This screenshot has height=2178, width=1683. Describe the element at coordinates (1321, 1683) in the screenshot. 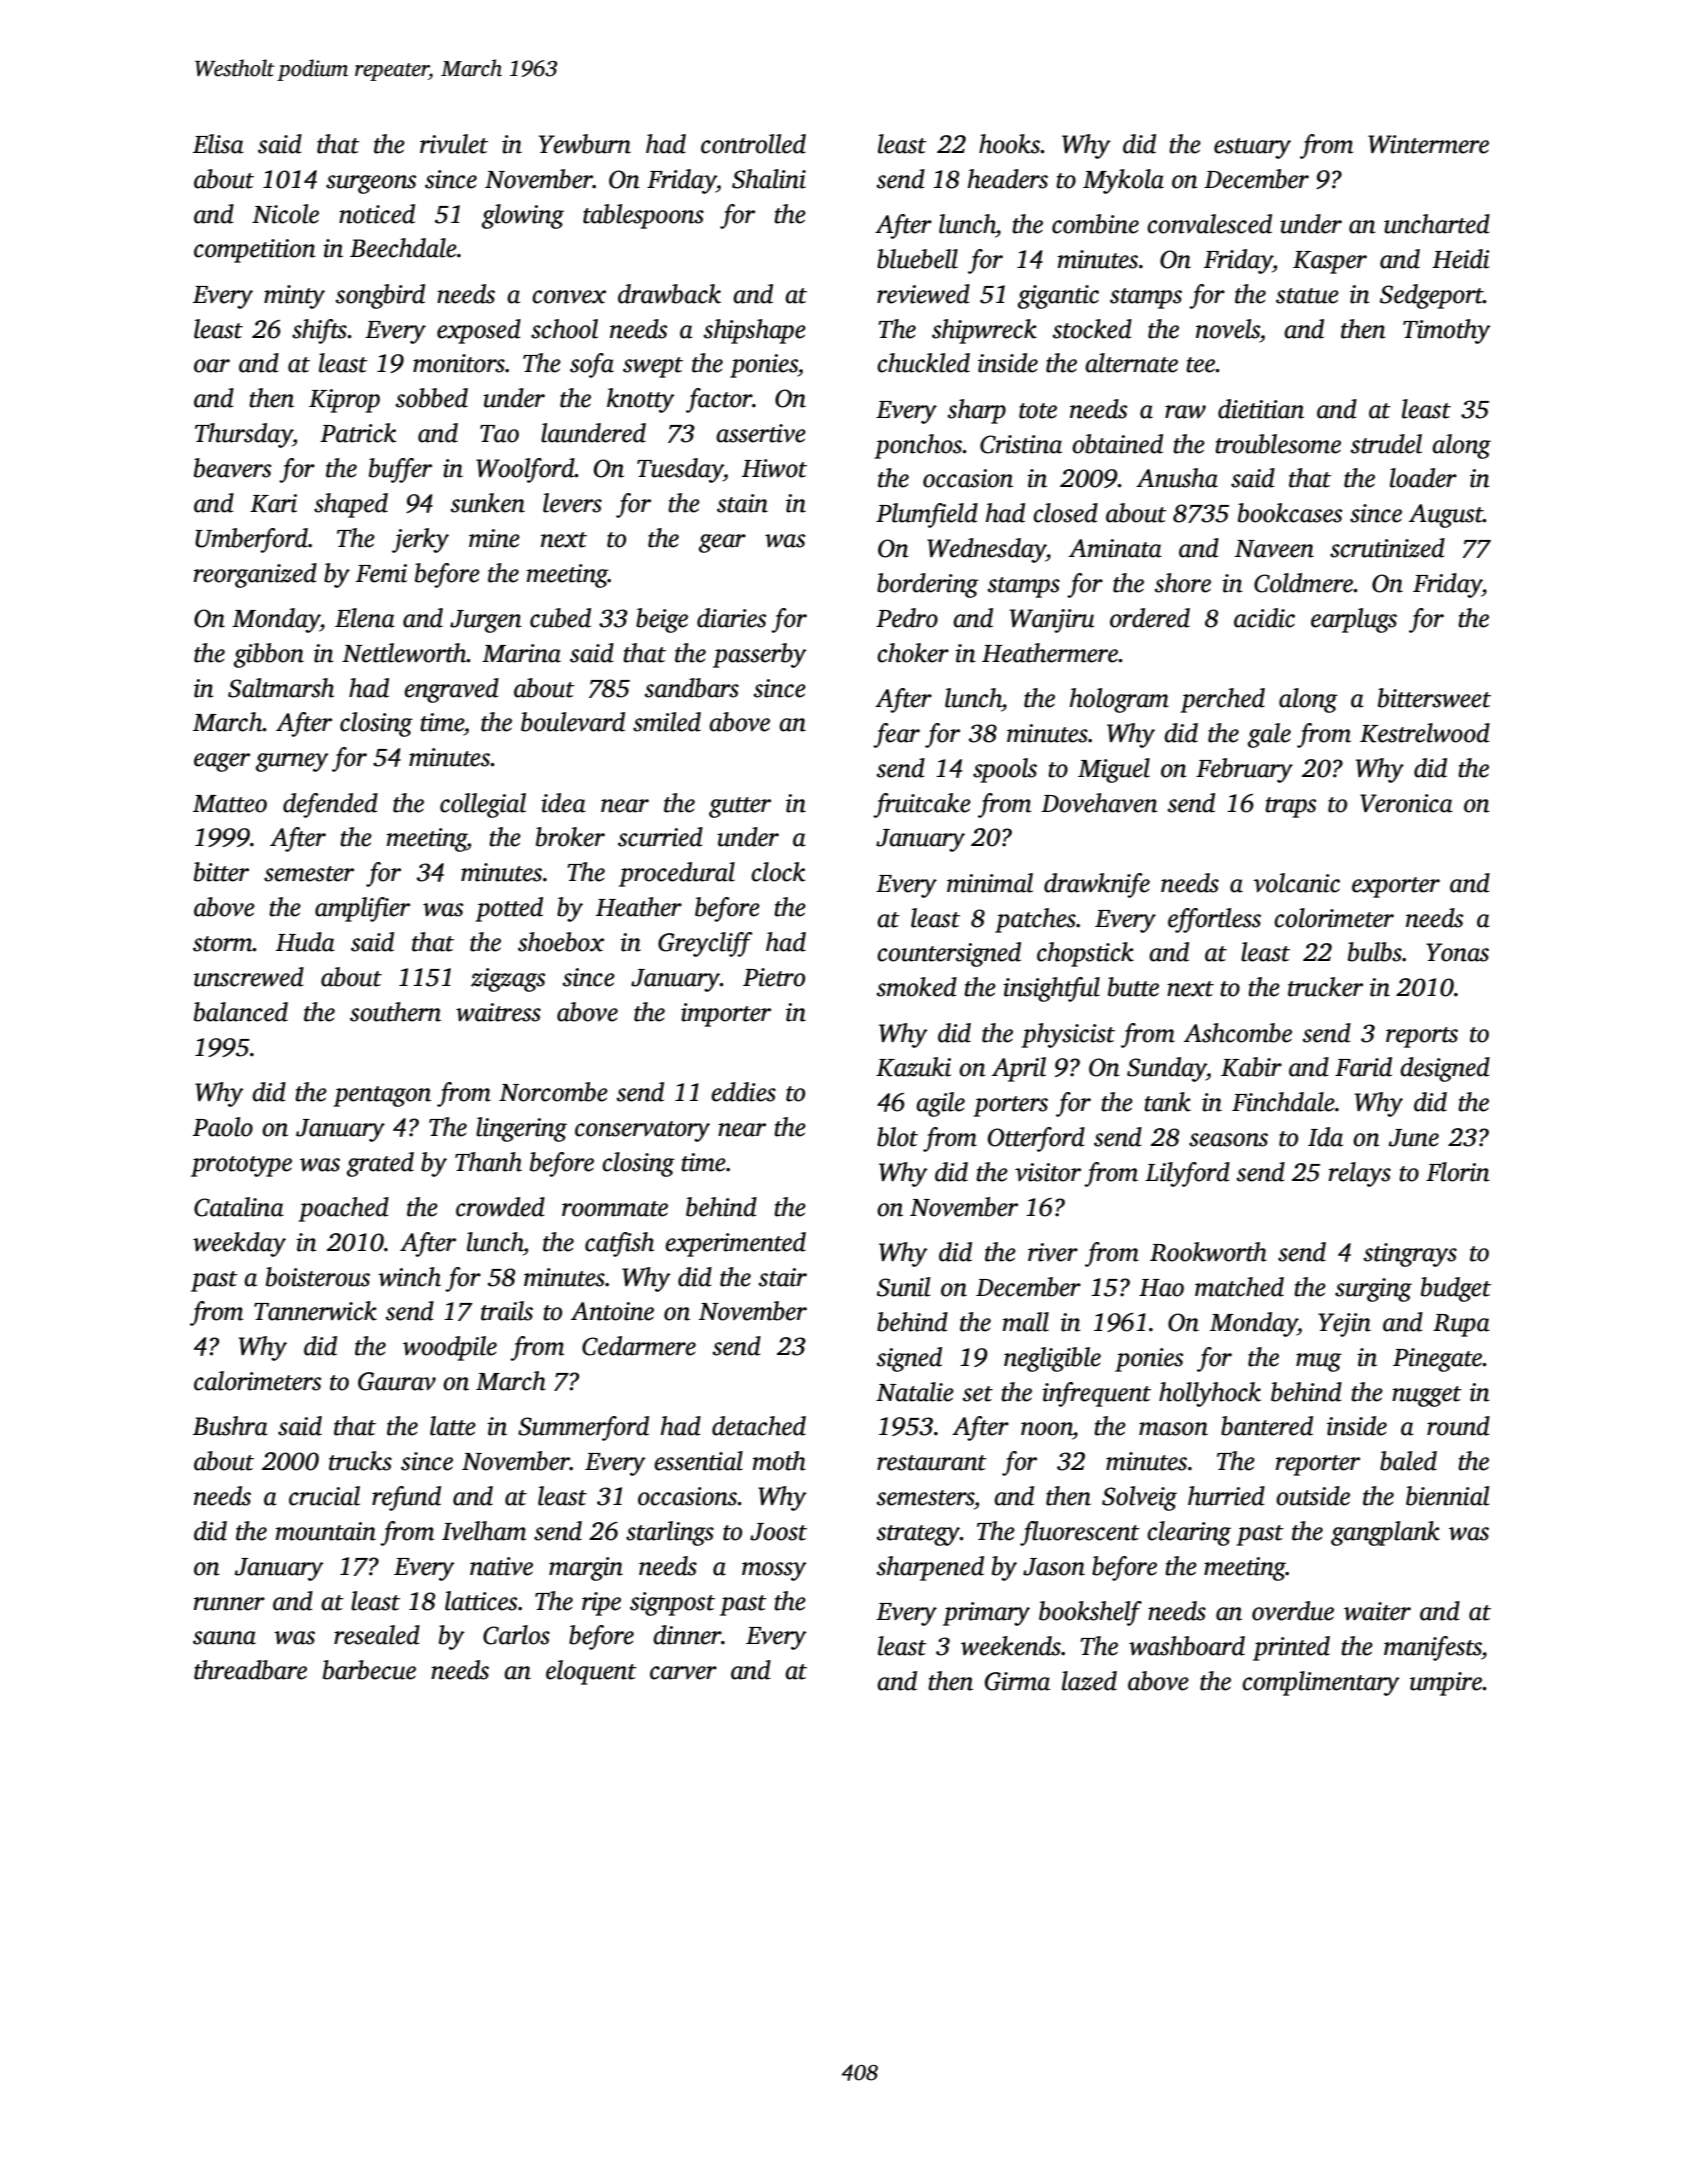

I see `complimentary` at that location.
